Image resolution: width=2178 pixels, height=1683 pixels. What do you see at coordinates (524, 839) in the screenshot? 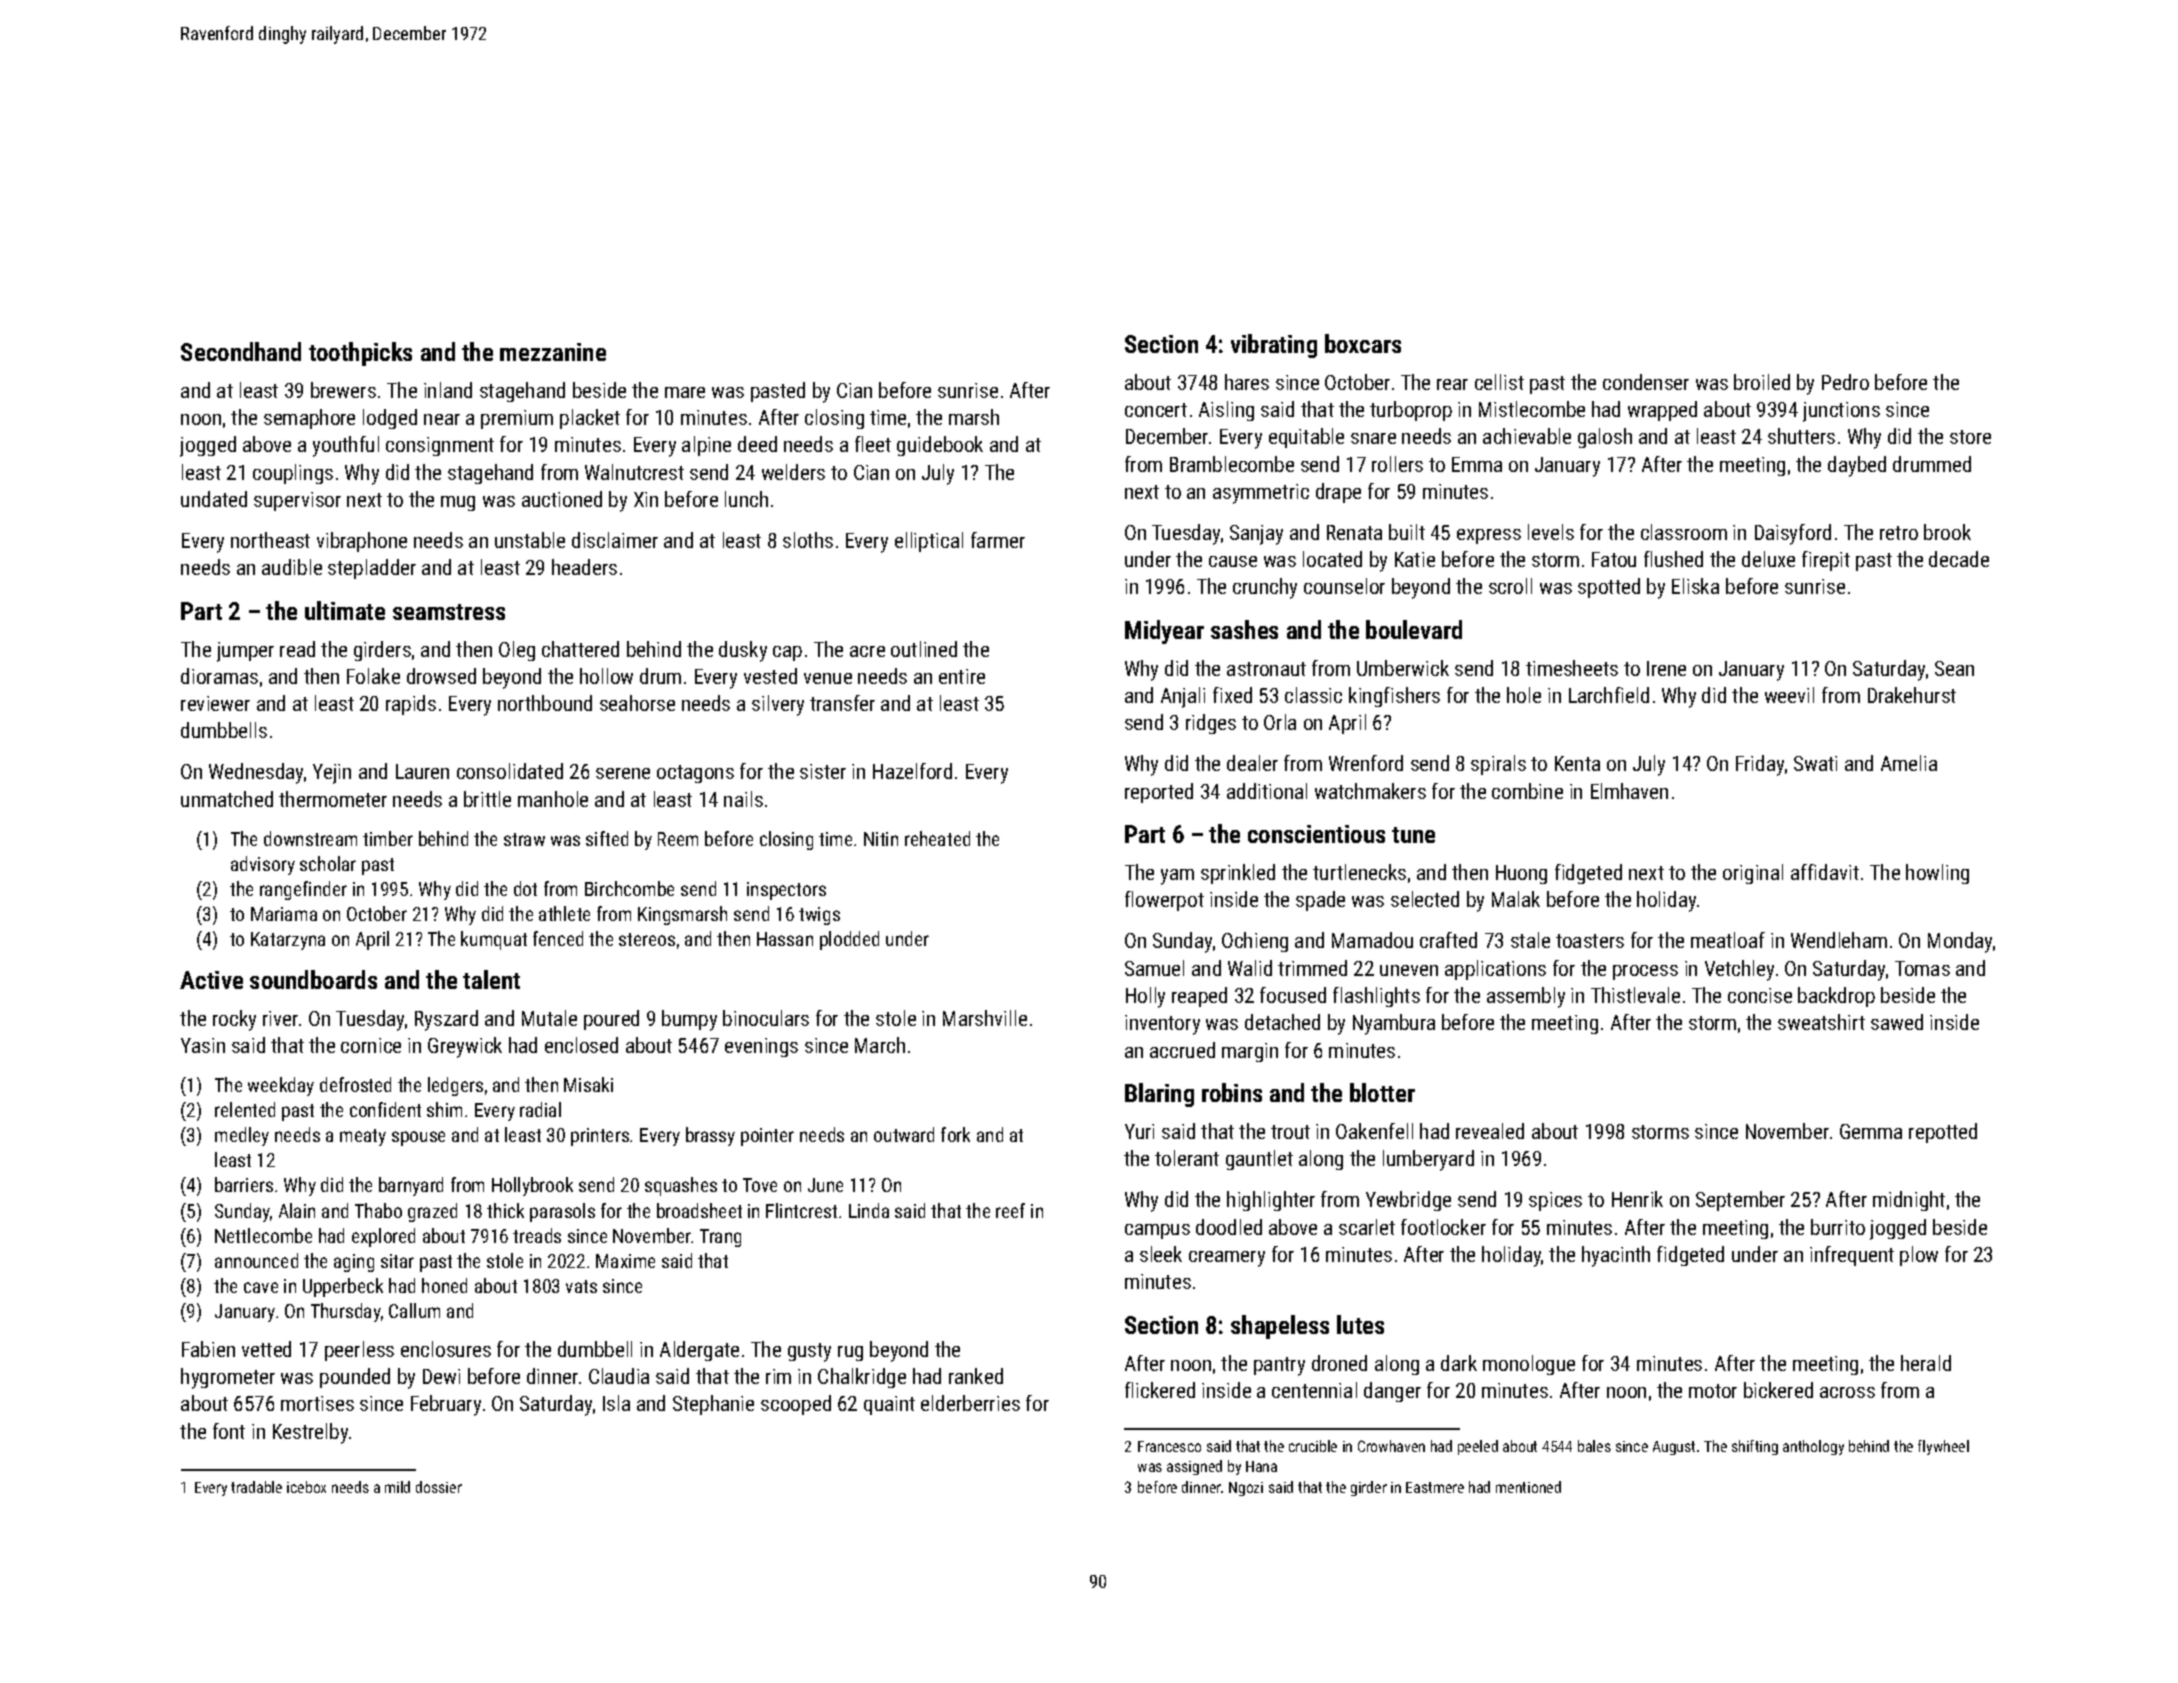
I see `straw` at bounding box center [524, 839].
